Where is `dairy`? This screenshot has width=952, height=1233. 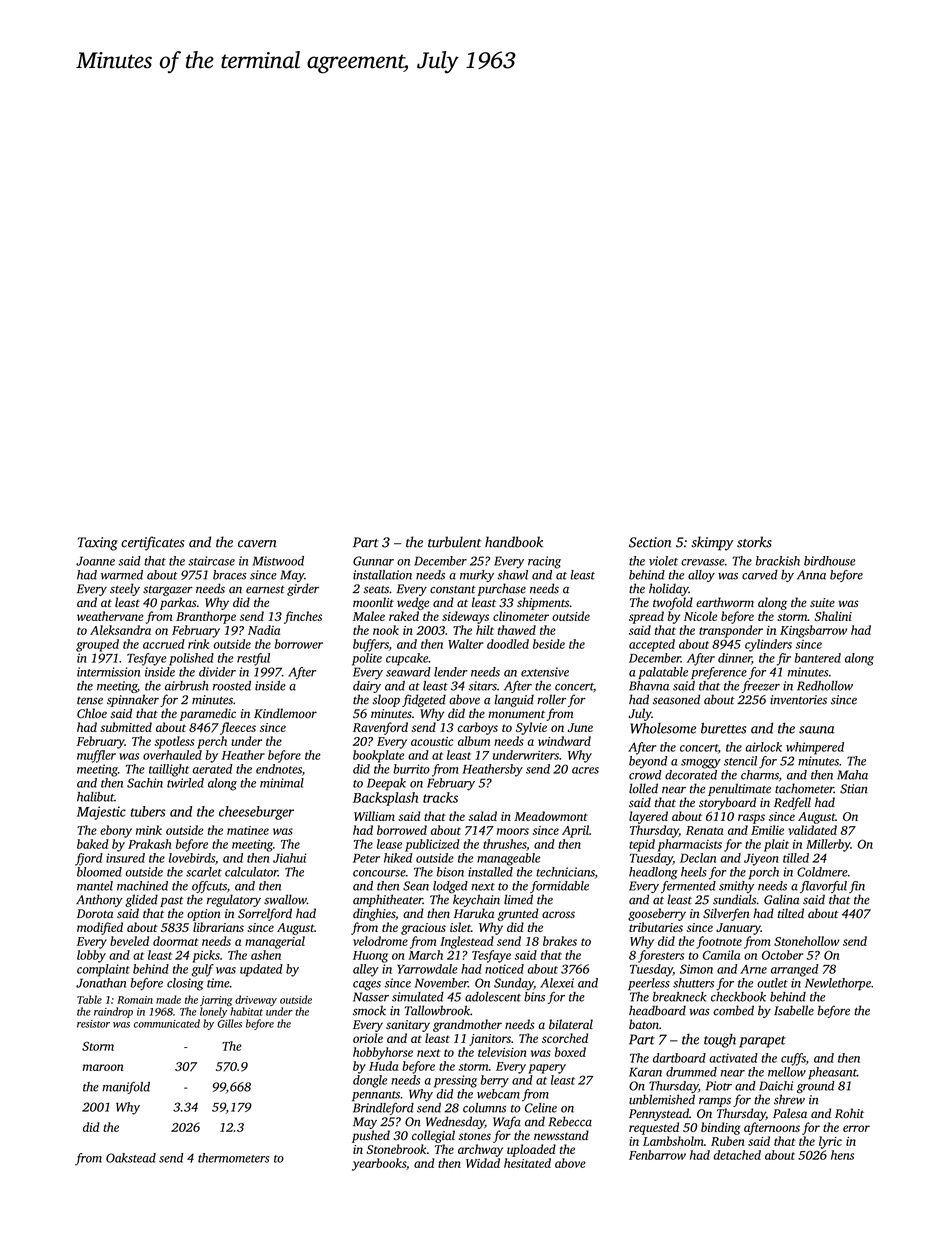
dairy is located at coordinates (367, 687).
